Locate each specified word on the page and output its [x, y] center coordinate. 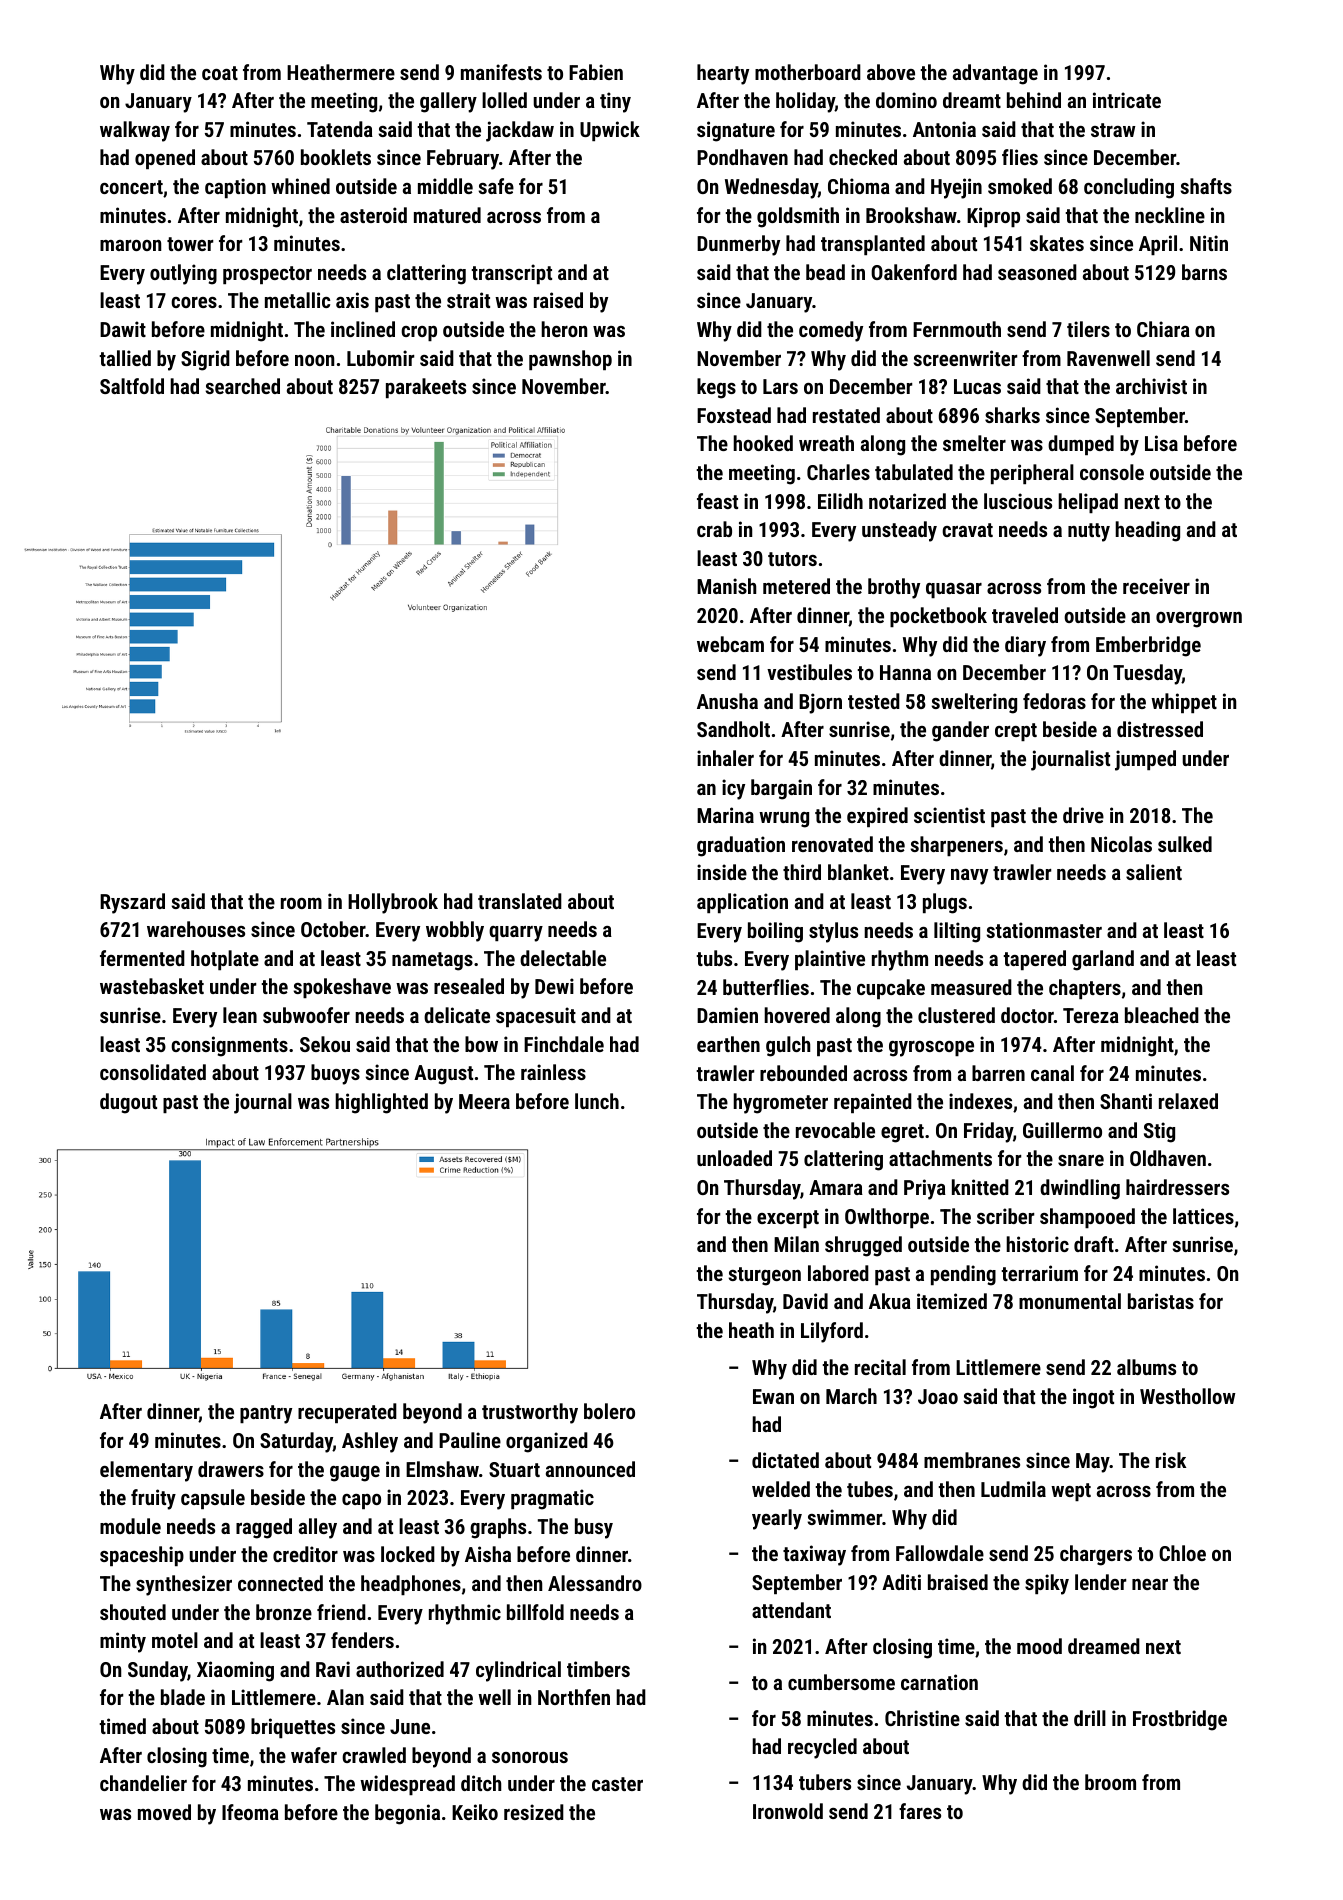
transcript [511, 274]
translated [520, 901]
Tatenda [340, 129]
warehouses [196, 929]
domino [906, 100]
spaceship [142, 1556]
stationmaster [1044, 930]
